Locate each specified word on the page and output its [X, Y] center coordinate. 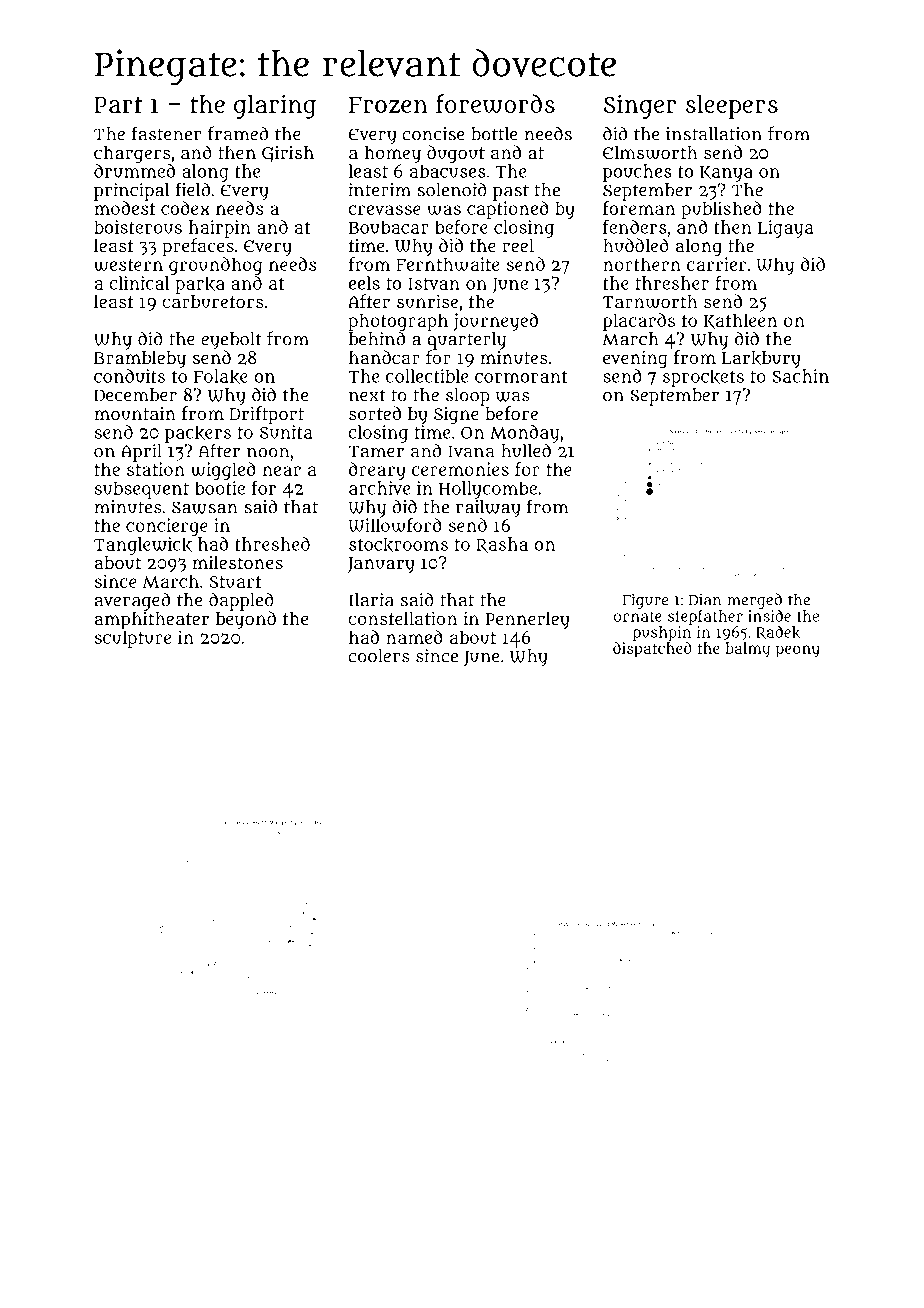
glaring [275, 106]
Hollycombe [488, 490]
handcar [384, 357]
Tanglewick [143, 546]
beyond [246, 620]
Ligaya [786, 229]
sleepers [732, 107]
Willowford [395, 525]
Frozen [388, 105]
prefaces [198, 247]
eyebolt [231, 341]
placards [639, 322]
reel [518, 245]
